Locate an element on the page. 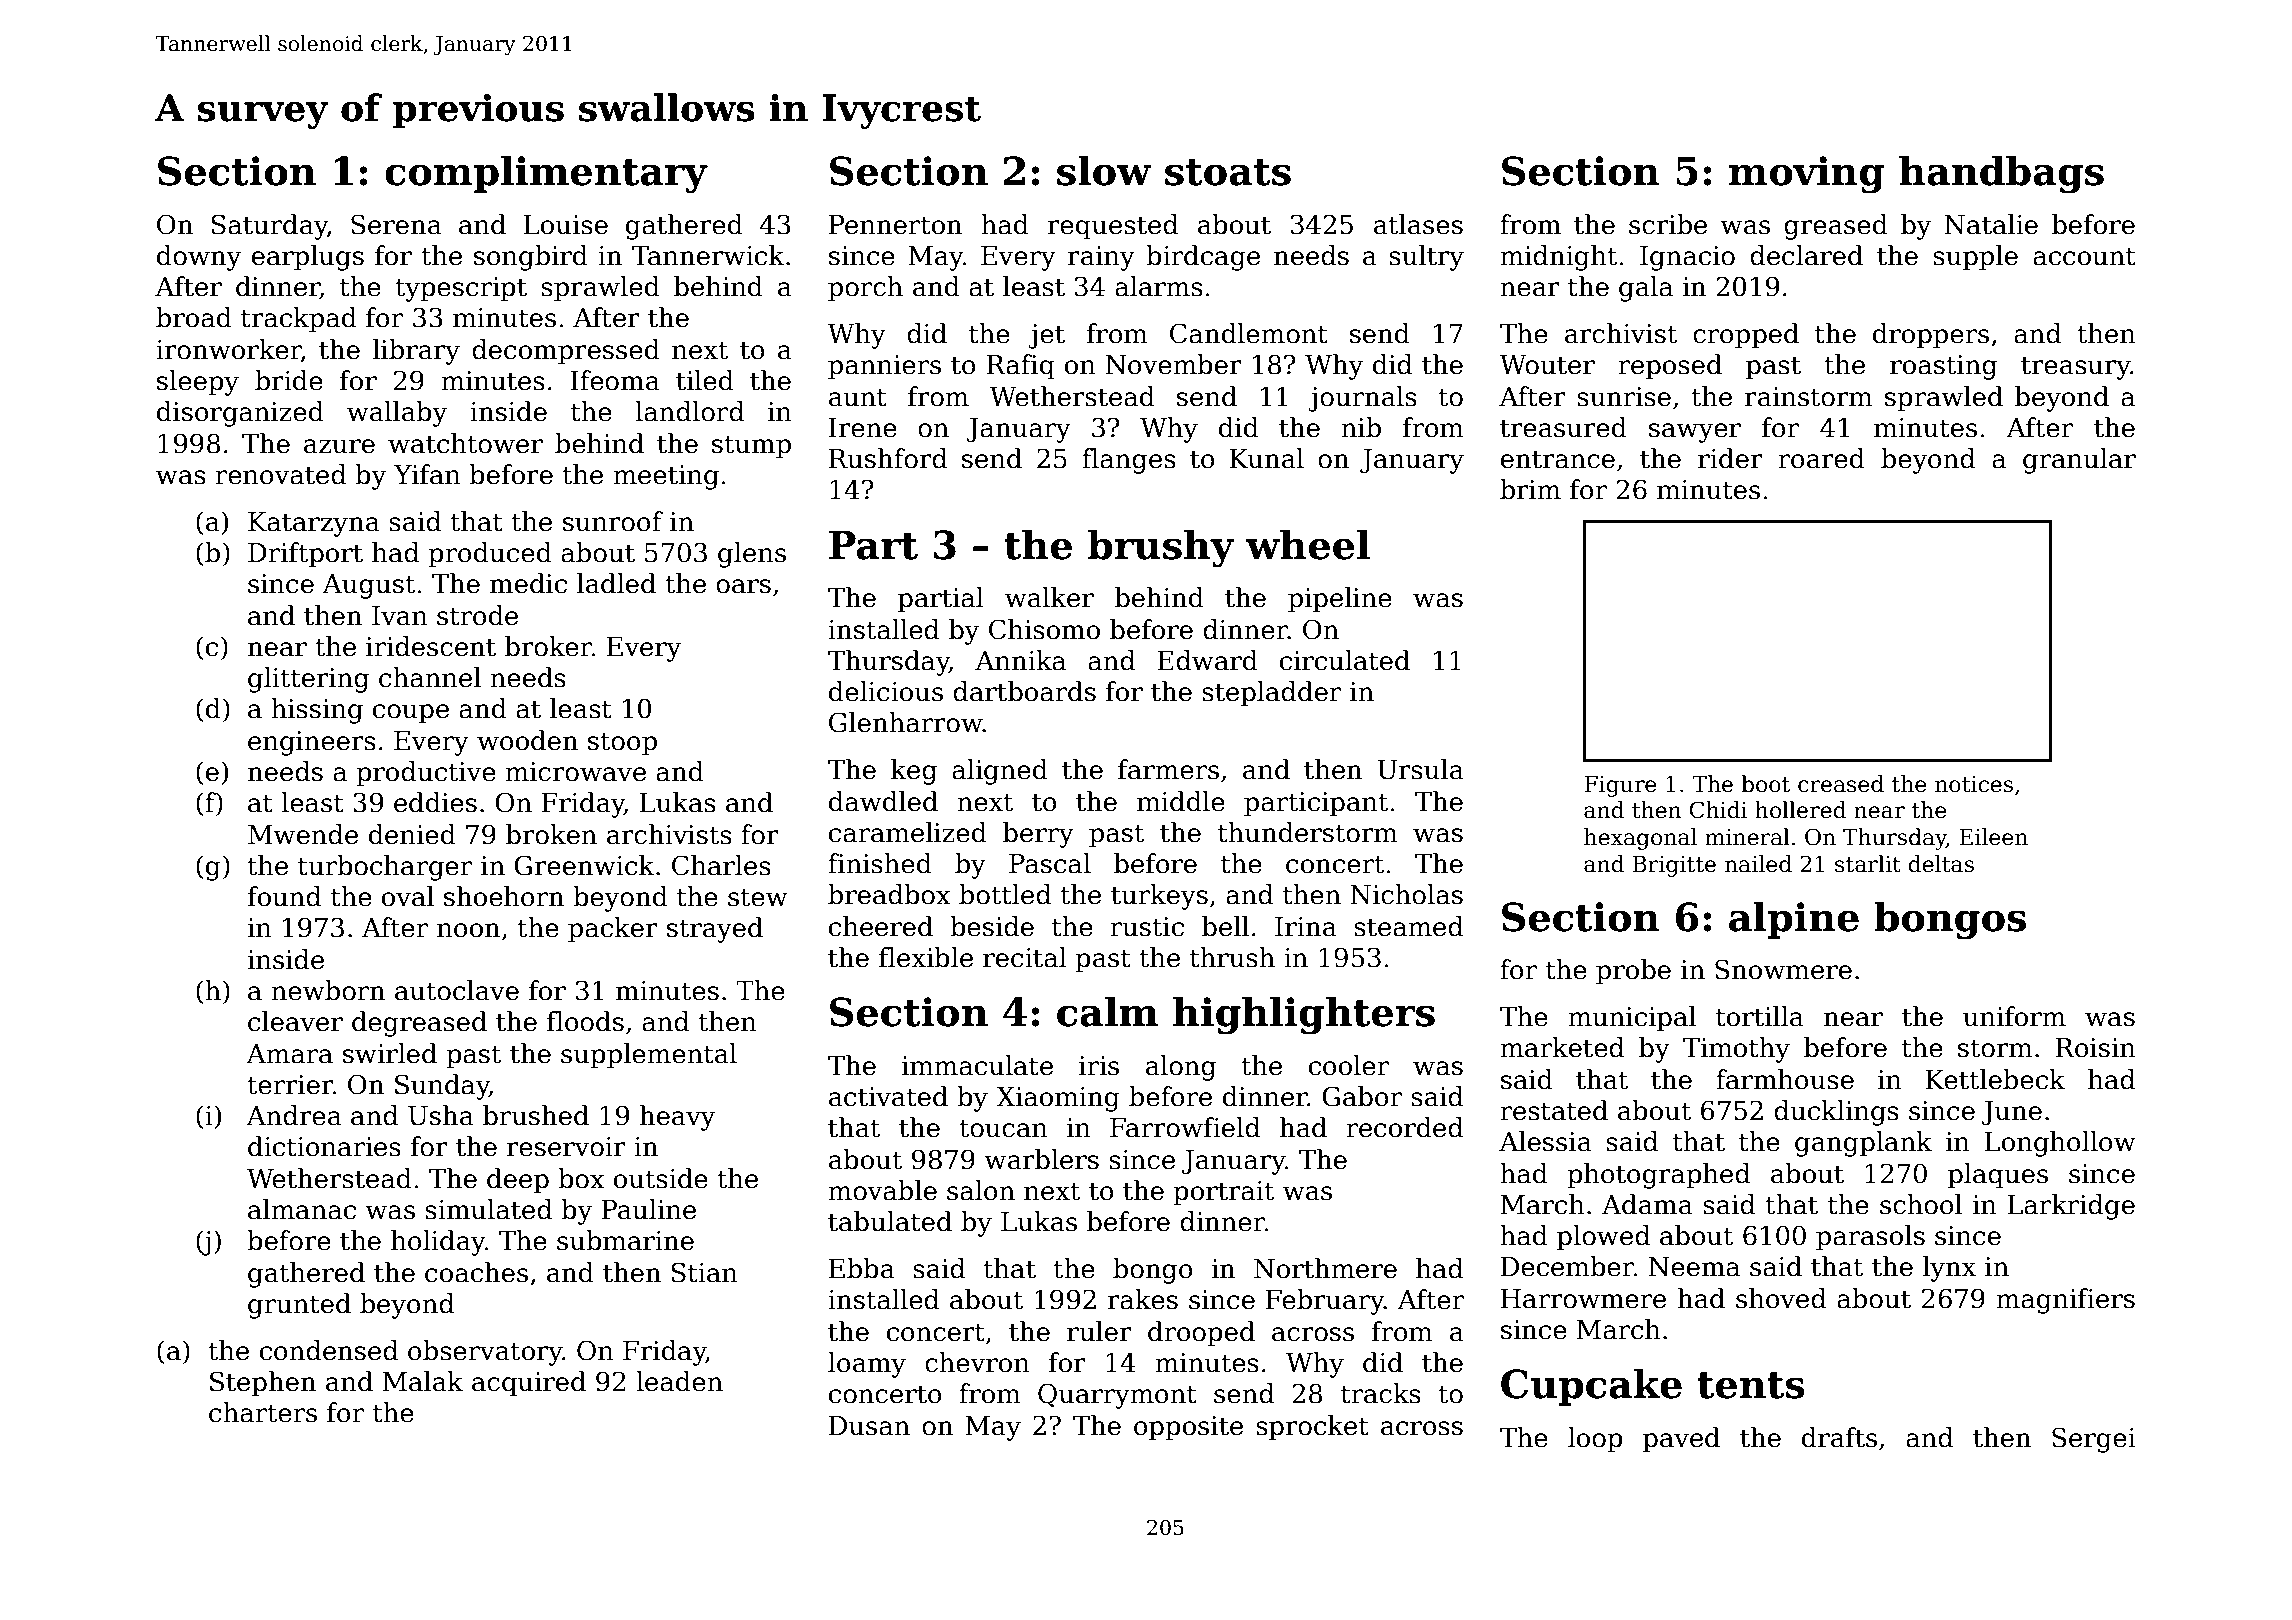 The width and height of the page is (2292, 1620). brim is located at coordinates (1530, 489).
